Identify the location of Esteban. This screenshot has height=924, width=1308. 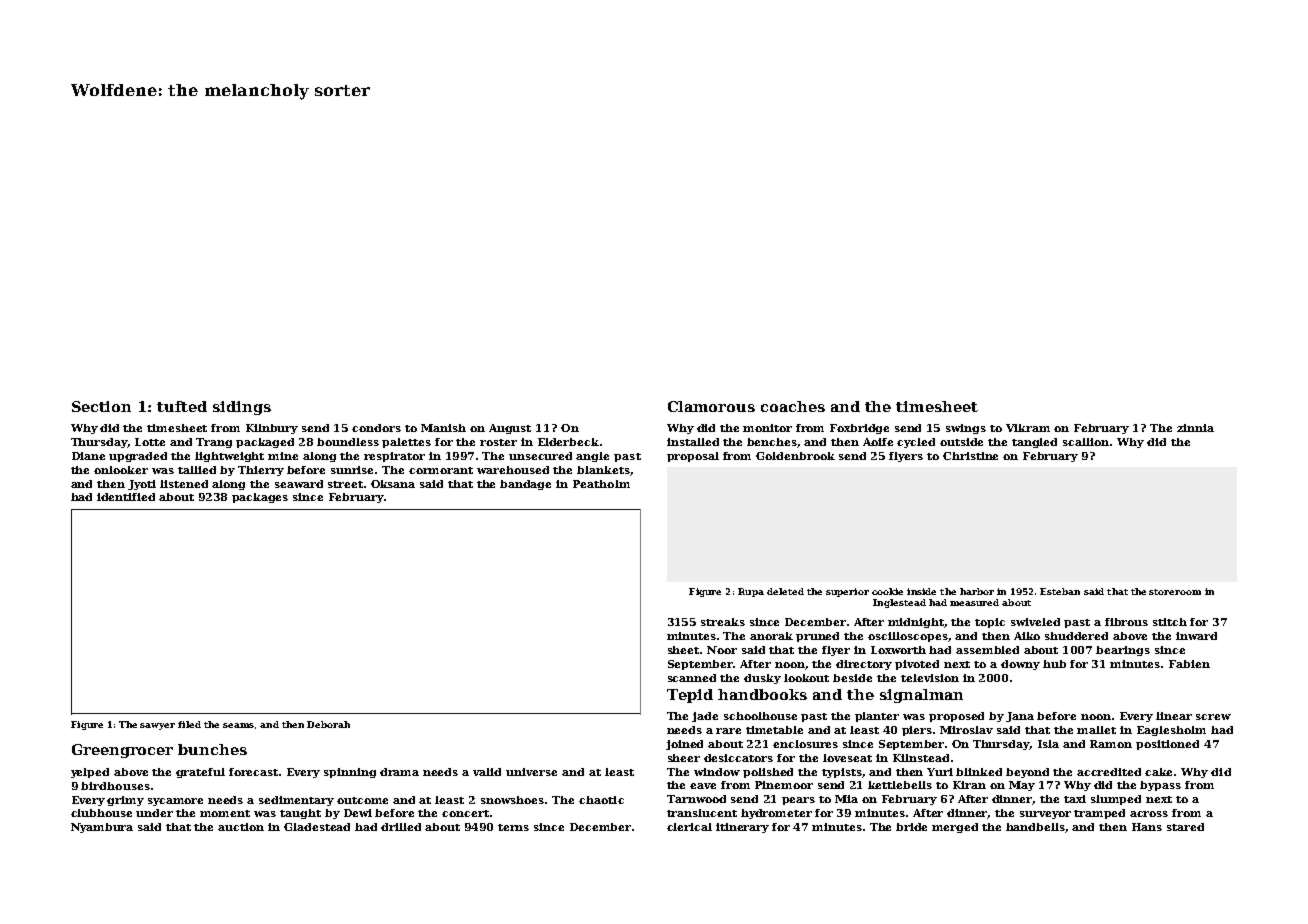
(1060, 591).
